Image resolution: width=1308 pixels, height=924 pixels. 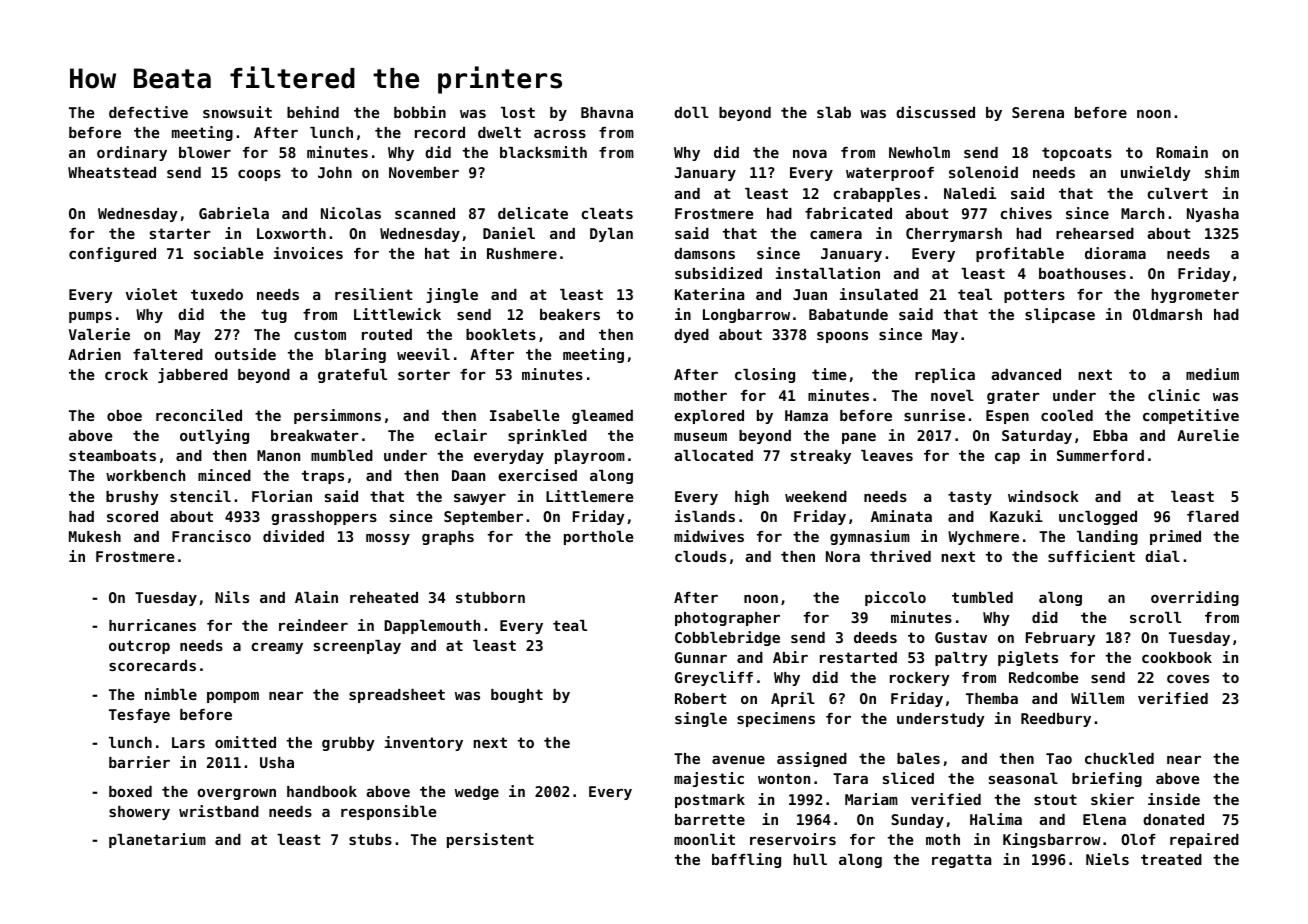 I want to click on planetarium, so click(x=157, y=840).
